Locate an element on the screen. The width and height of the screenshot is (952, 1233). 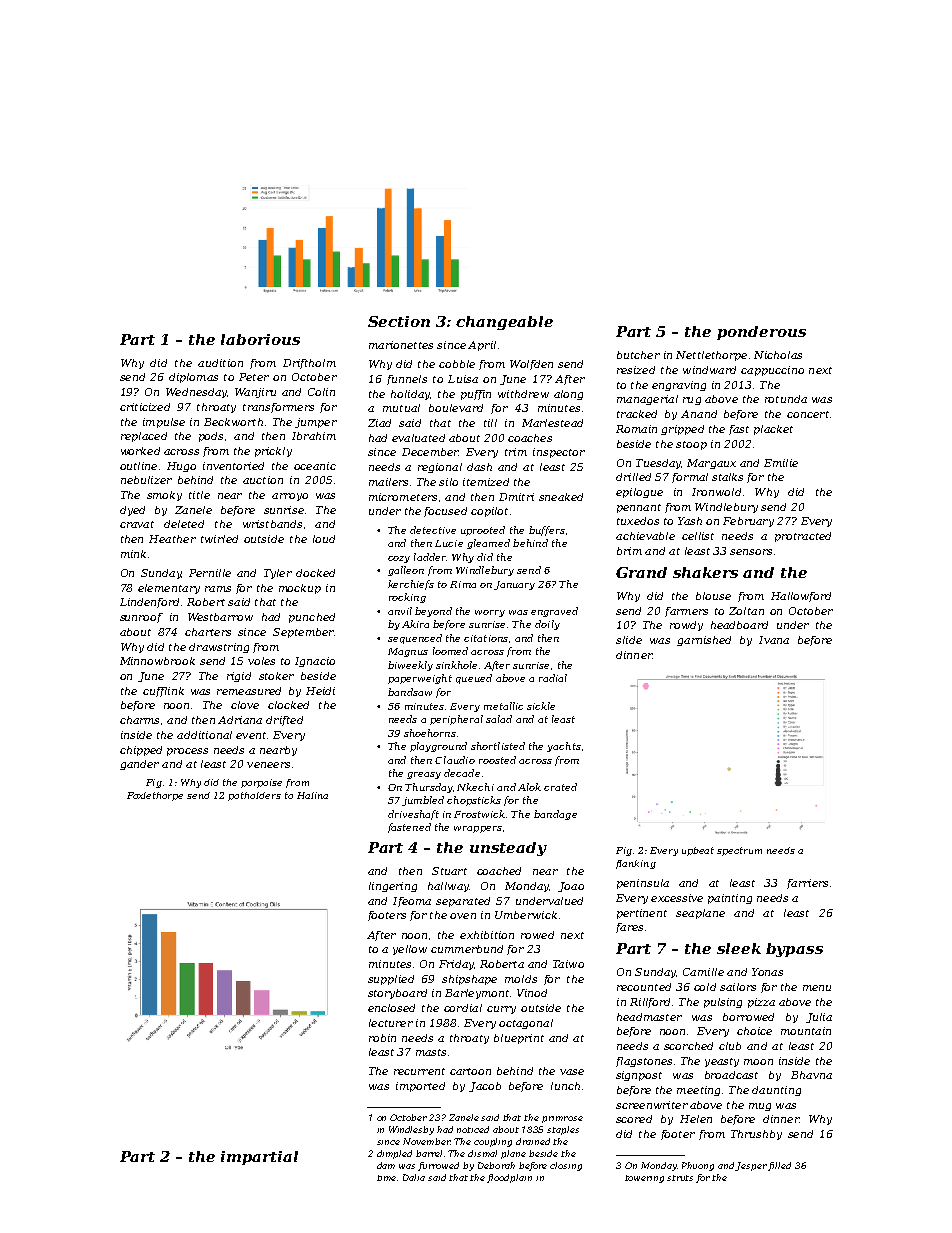
robin is located at coordinates (382, 1038).
